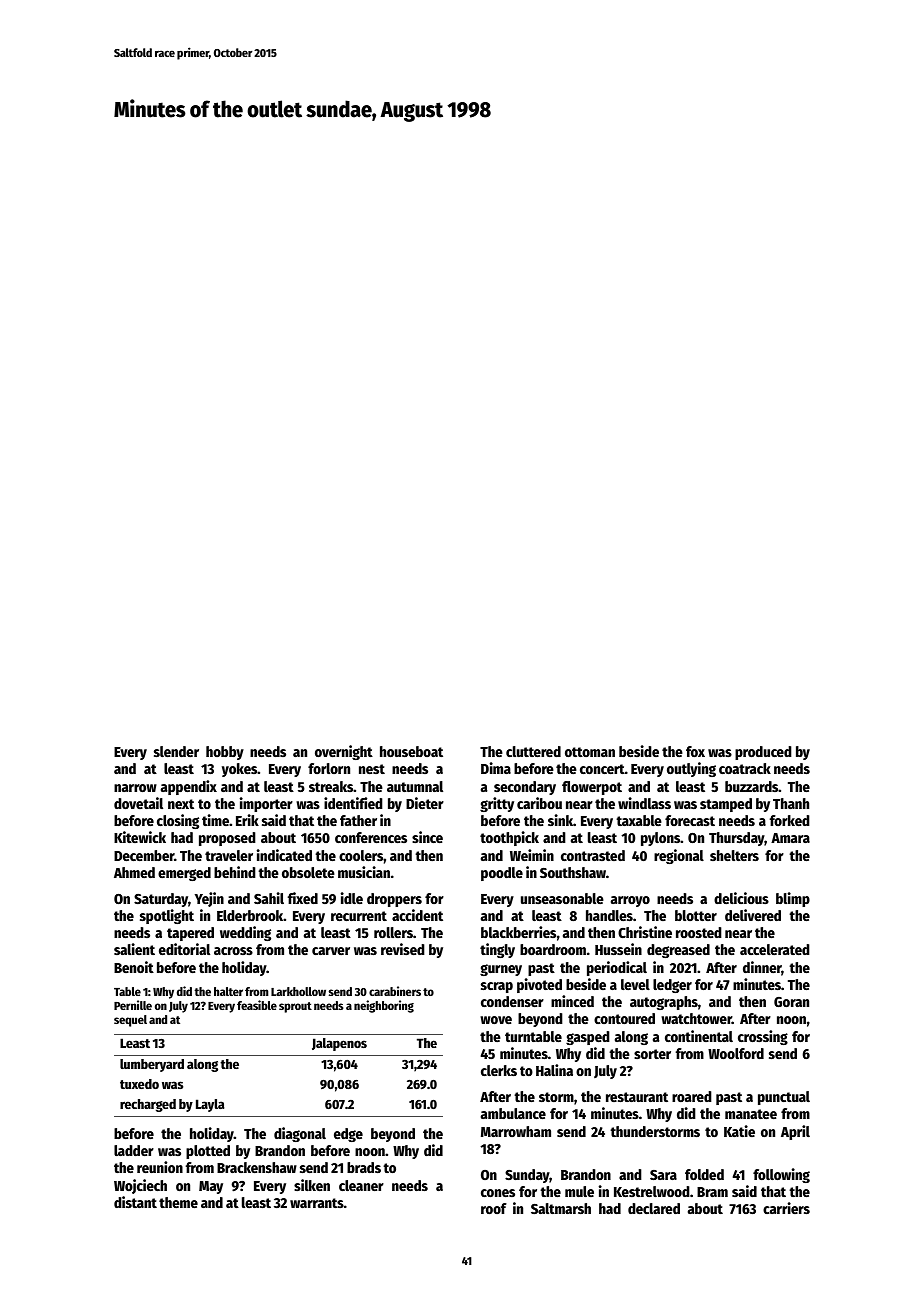  I want to click on behind, so click(235, 872).
